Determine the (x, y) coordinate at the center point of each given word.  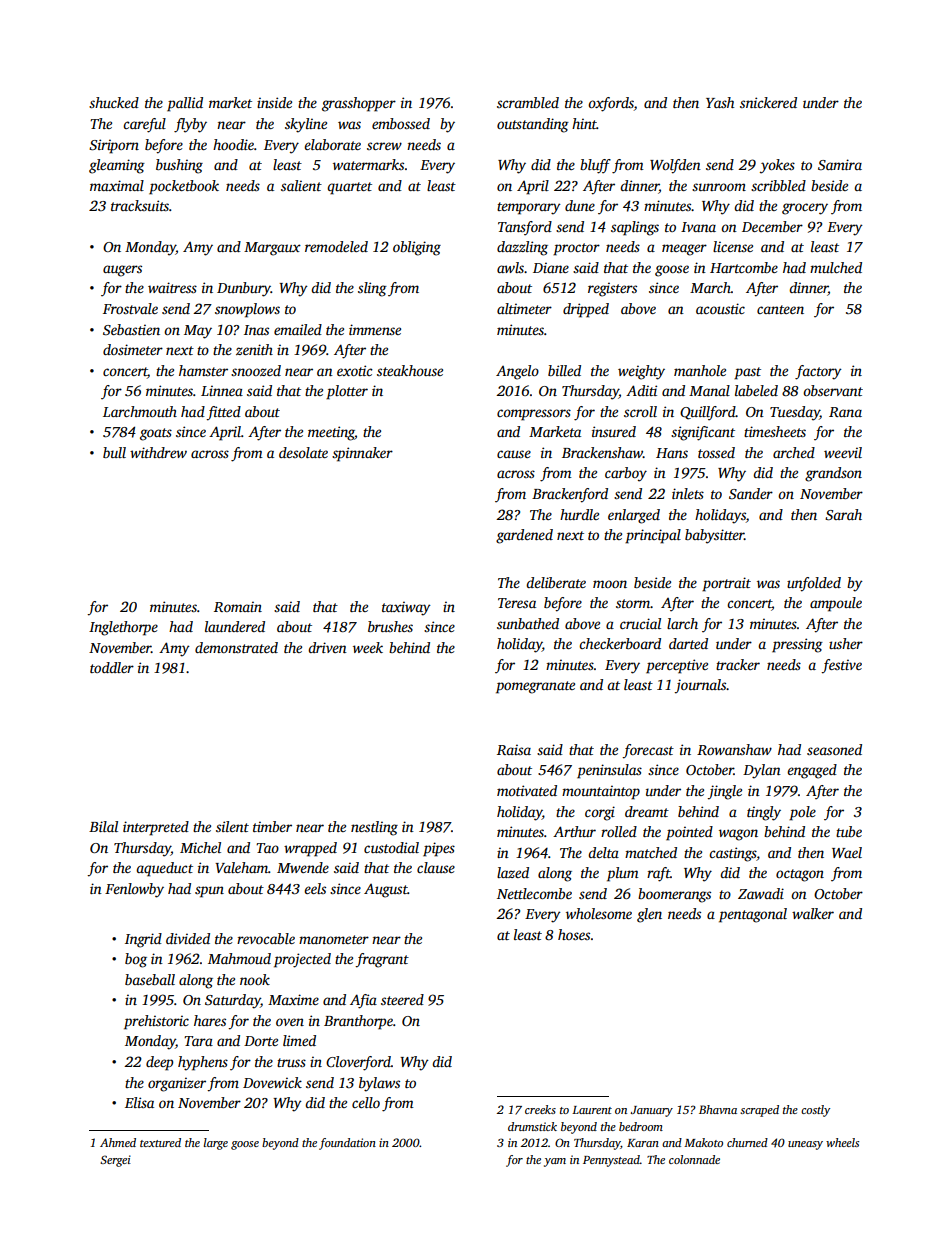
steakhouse (410, 370)
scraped (759, 1111)
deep (159, 1063)
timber (272, 826)
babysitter (714, 536)
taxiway (406, 608)
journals (700, 686)
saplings (635, 228)
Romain (238, 606)
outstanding (533, 125)
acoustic (720, 308)
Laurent (592, 1110)
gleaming (117, 166)
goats (156, 434)
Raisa (514, 749)
